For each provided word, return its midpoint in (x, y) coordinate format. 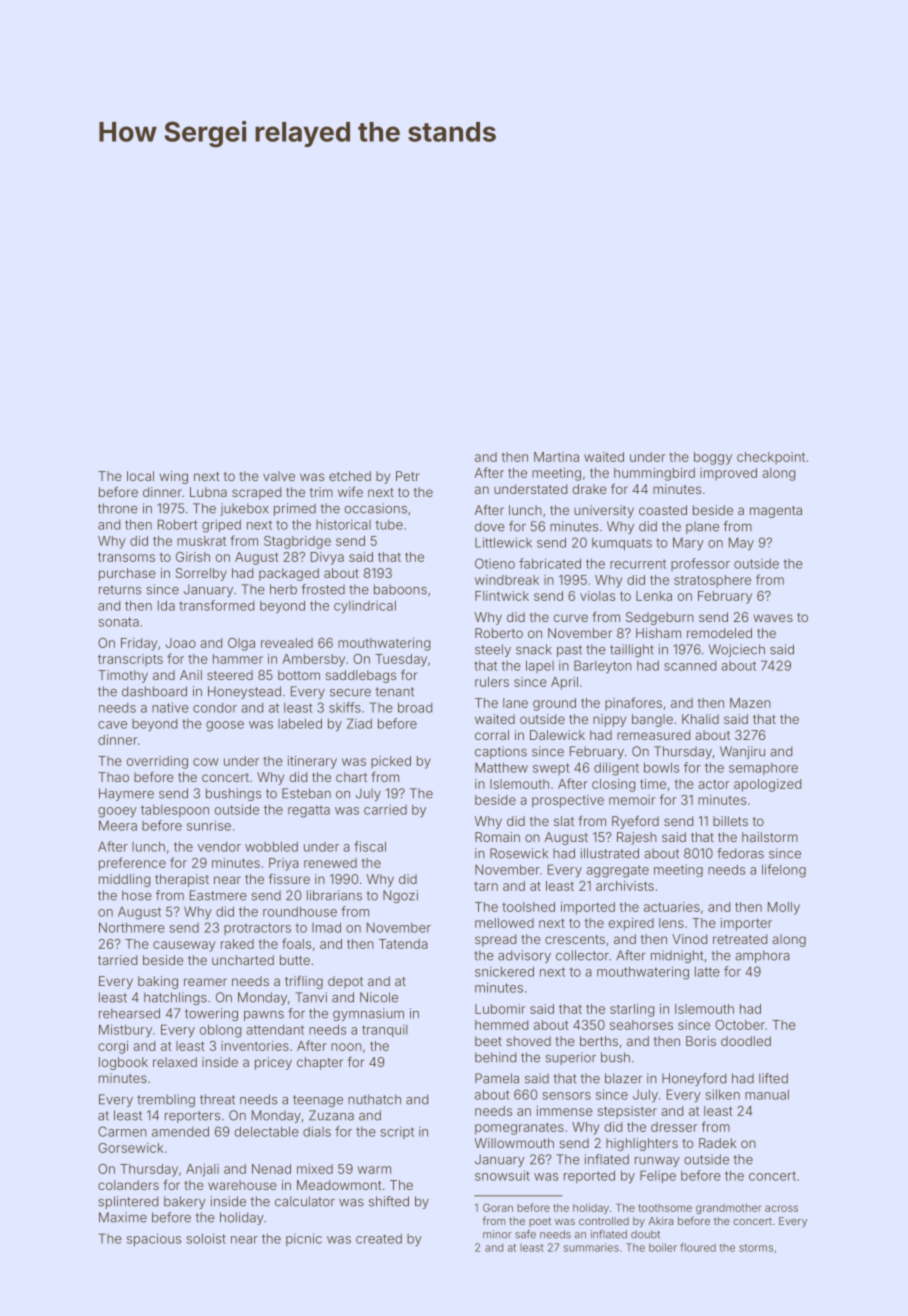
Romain (497, 837)
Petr (407, 476)
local (140, 476)
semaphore (763, 769)
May (741, 544)
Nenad (271, 1169)
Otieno (495, 563)
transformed (216, 605)
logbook (123, 1063)
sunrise (209, 825)
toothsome (665, 1208)
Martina (556, 457)
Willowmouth (514, 1143)
